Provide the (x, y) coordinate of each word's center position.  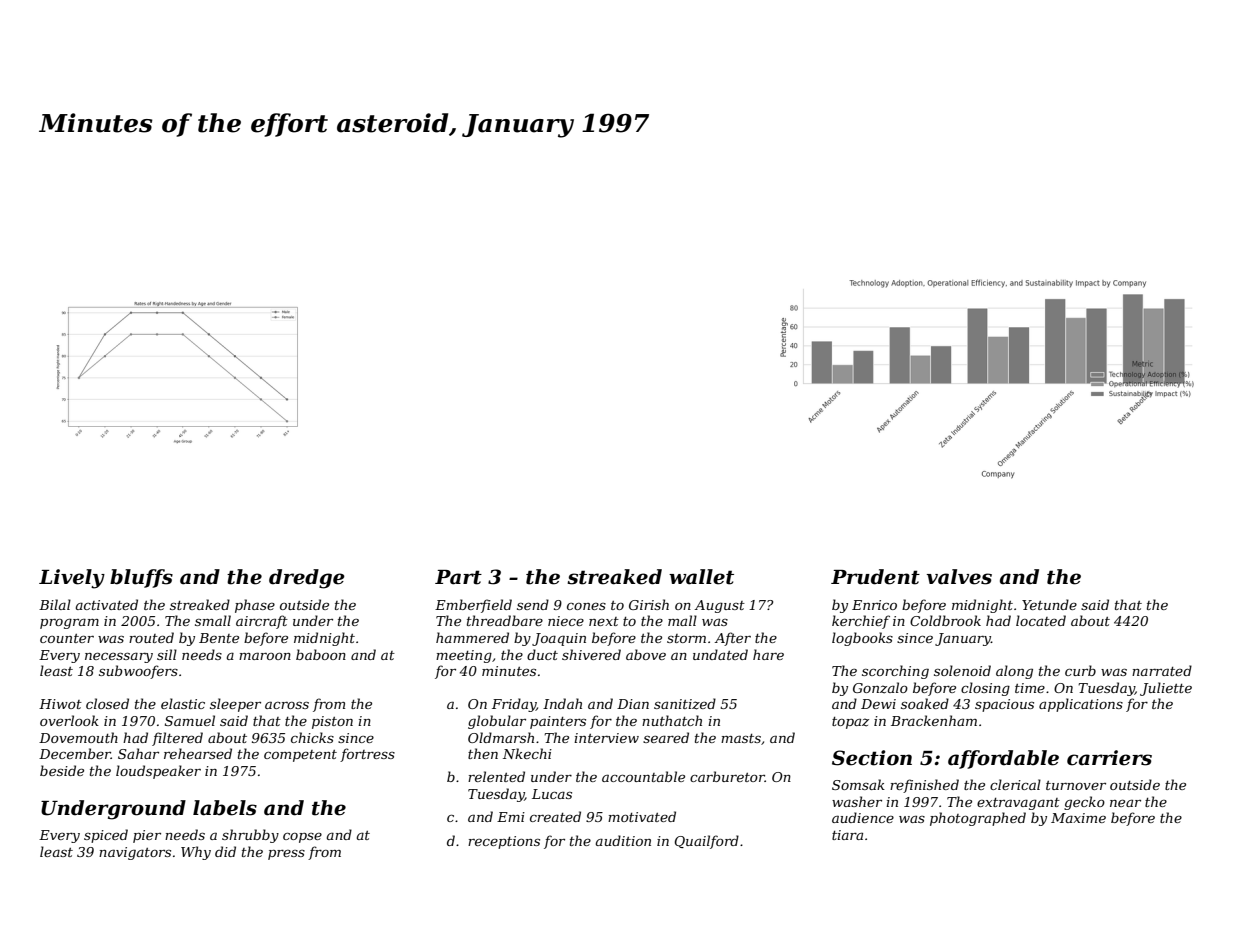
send (533, 604)
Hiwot (60, 704)
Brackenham (934, 720)
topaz (850, 723)
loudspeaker (158, 772)
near (1125, 803)
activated (107, 604)
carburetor (727, 776)
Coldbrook (945, 620)
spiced (106, 836)
